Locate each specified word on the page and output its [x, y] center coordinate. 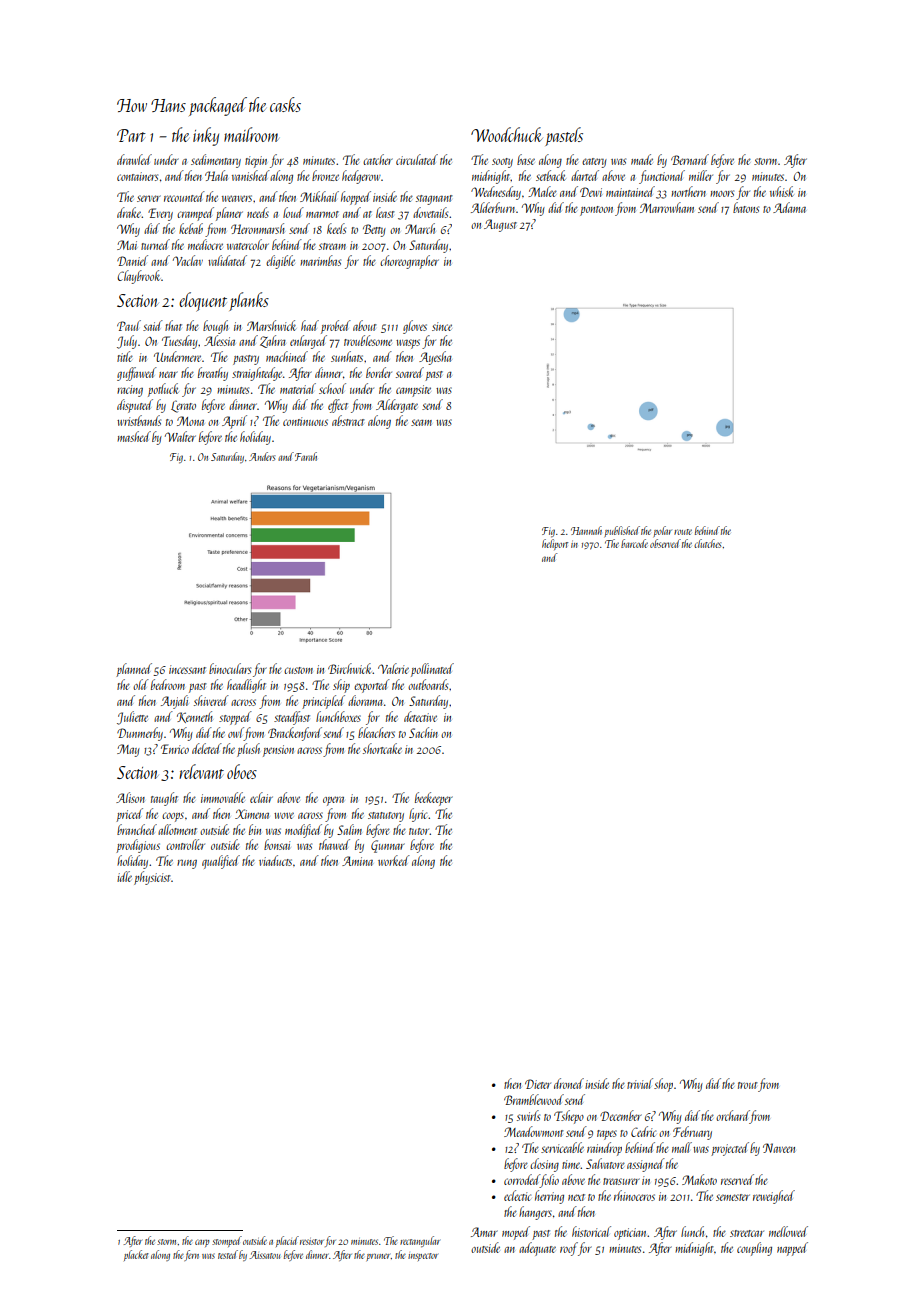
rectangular [420, 1241]
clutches [708, 543]
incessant [187, 669]
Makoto [699, 1179]
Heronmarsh [258, 228]
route [683, 532]
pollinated [432, 670]
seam [421, 422]
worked [394, 860]
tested [228, 1254]
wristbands [139, 420]
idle [124, 876]
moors [722, 193]
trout [748, 1085]
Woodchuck [507, 134]
